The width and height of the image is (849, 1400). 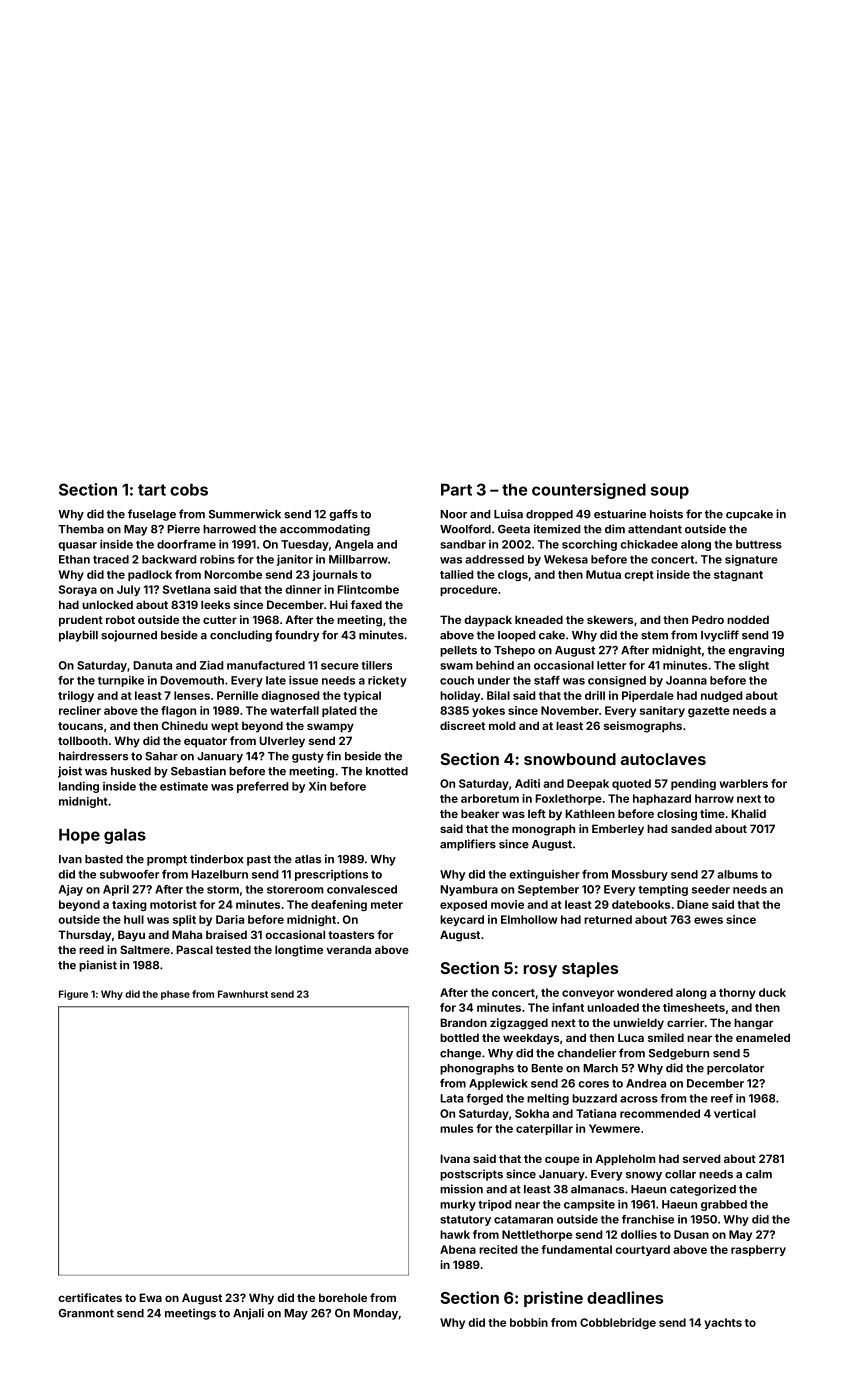 I want to click on buttress, so click(x=759, y=544).
